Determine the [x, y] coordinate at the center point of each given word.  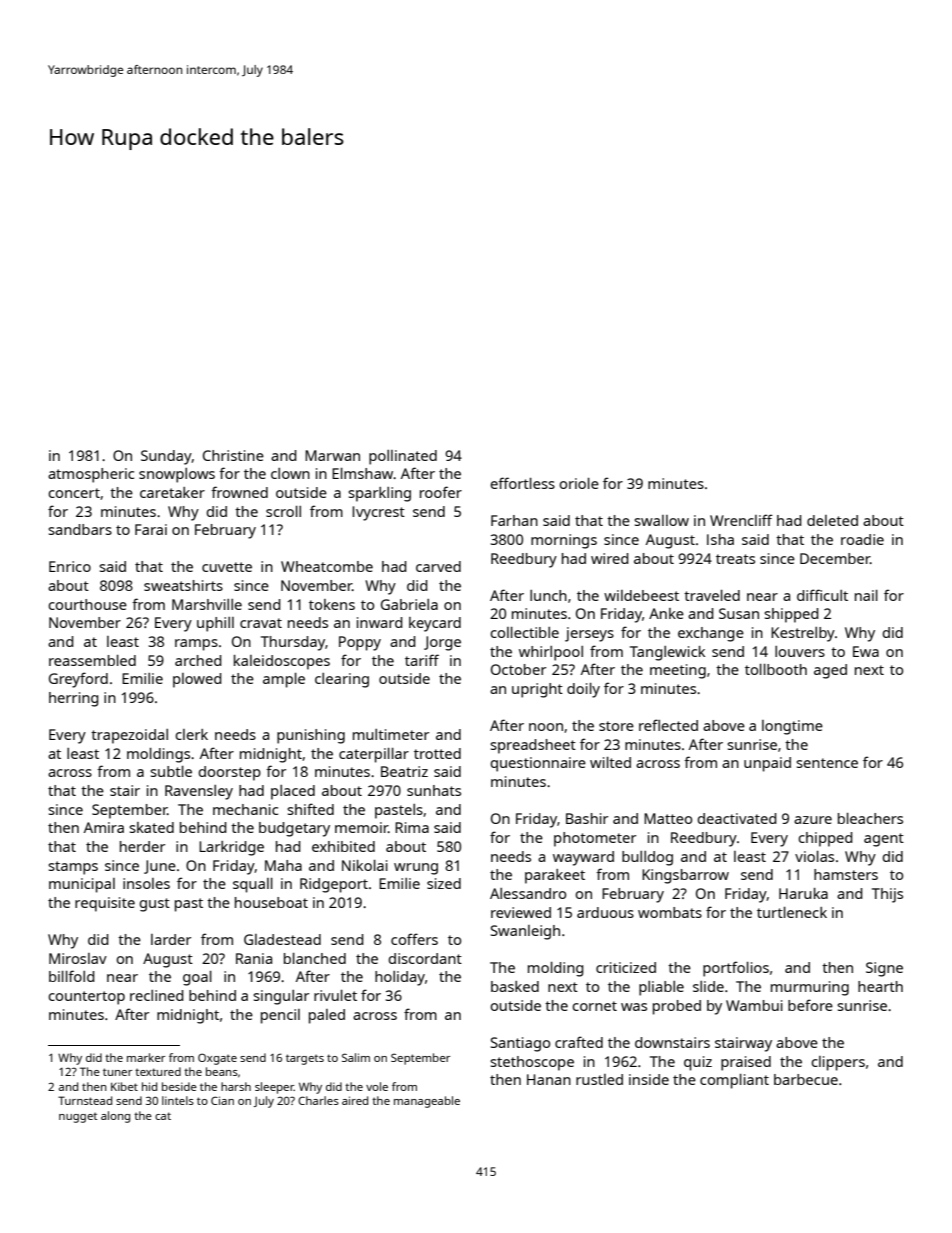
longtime [792, 727]
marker [146, 1057]
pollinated [403, 457]
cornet [594, 1006]
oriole [579, 483]
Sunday [166, 457]
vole [377, 1086]
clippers [838, 1063]
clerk [191, 734]
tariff [422, 660]
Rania [254, 958]
